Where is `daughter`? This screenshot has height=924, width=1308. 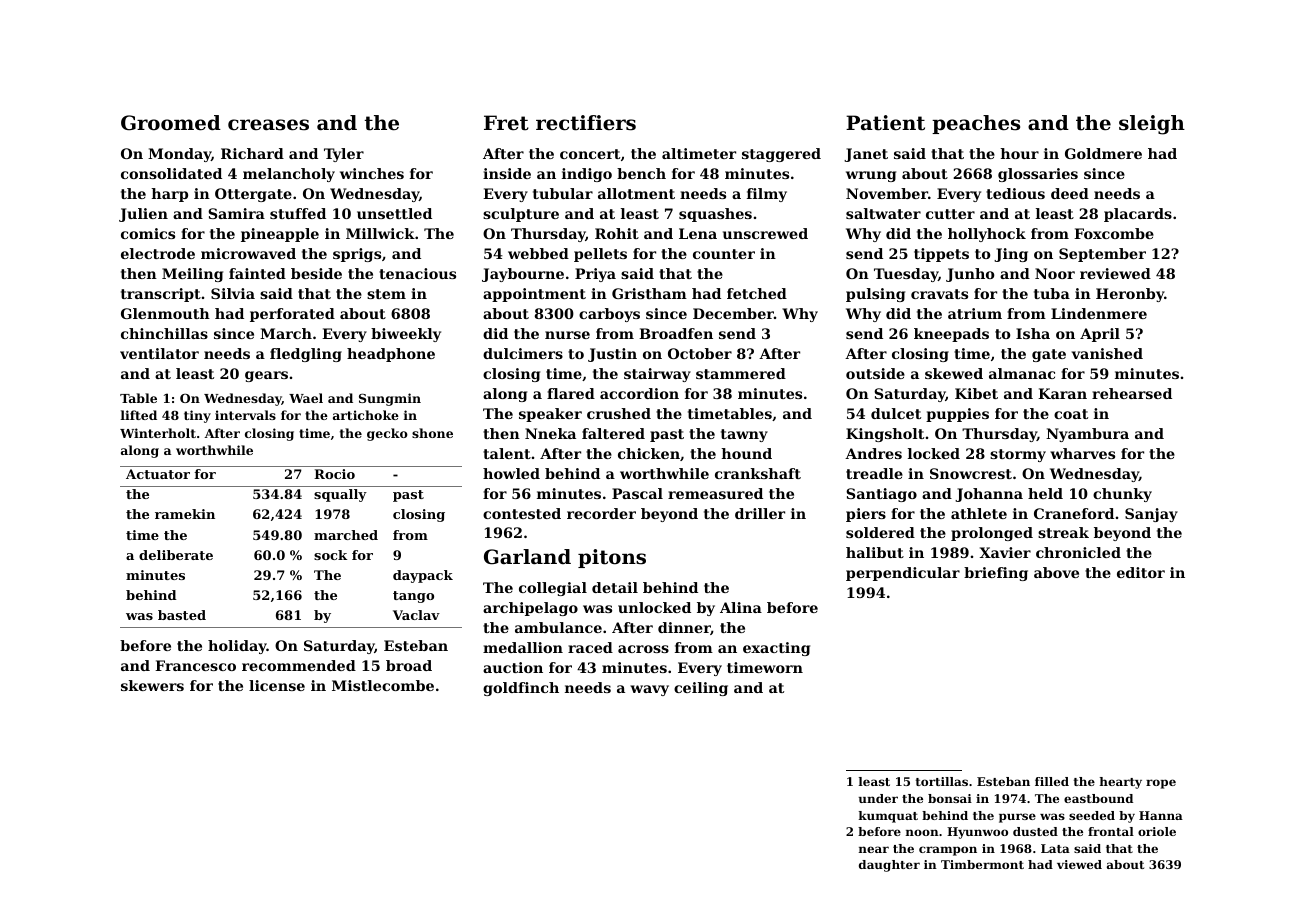
daughter is located at coordinates (889, 866).
